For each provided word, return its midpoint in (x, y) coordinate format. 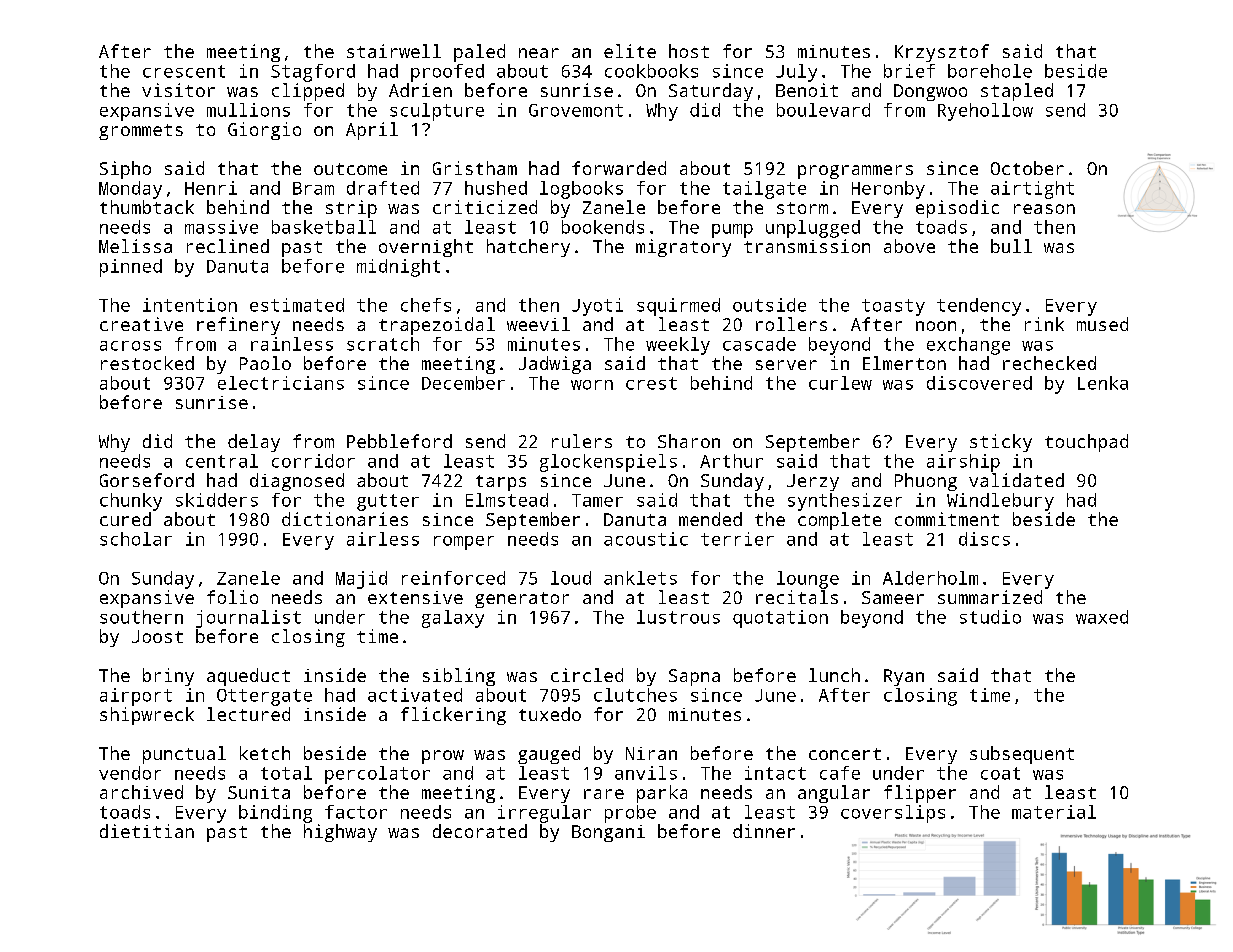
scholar (136, 539)
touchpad (1086, 443)
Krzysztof (942, 53)
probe (630, 814)
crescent (184, 71)
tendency (979, 307)
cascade (759, 344)
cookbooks (651, 71)
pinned (131, 268)
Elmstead (507, 500)
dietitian (147, 831)
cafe (840, 773)
